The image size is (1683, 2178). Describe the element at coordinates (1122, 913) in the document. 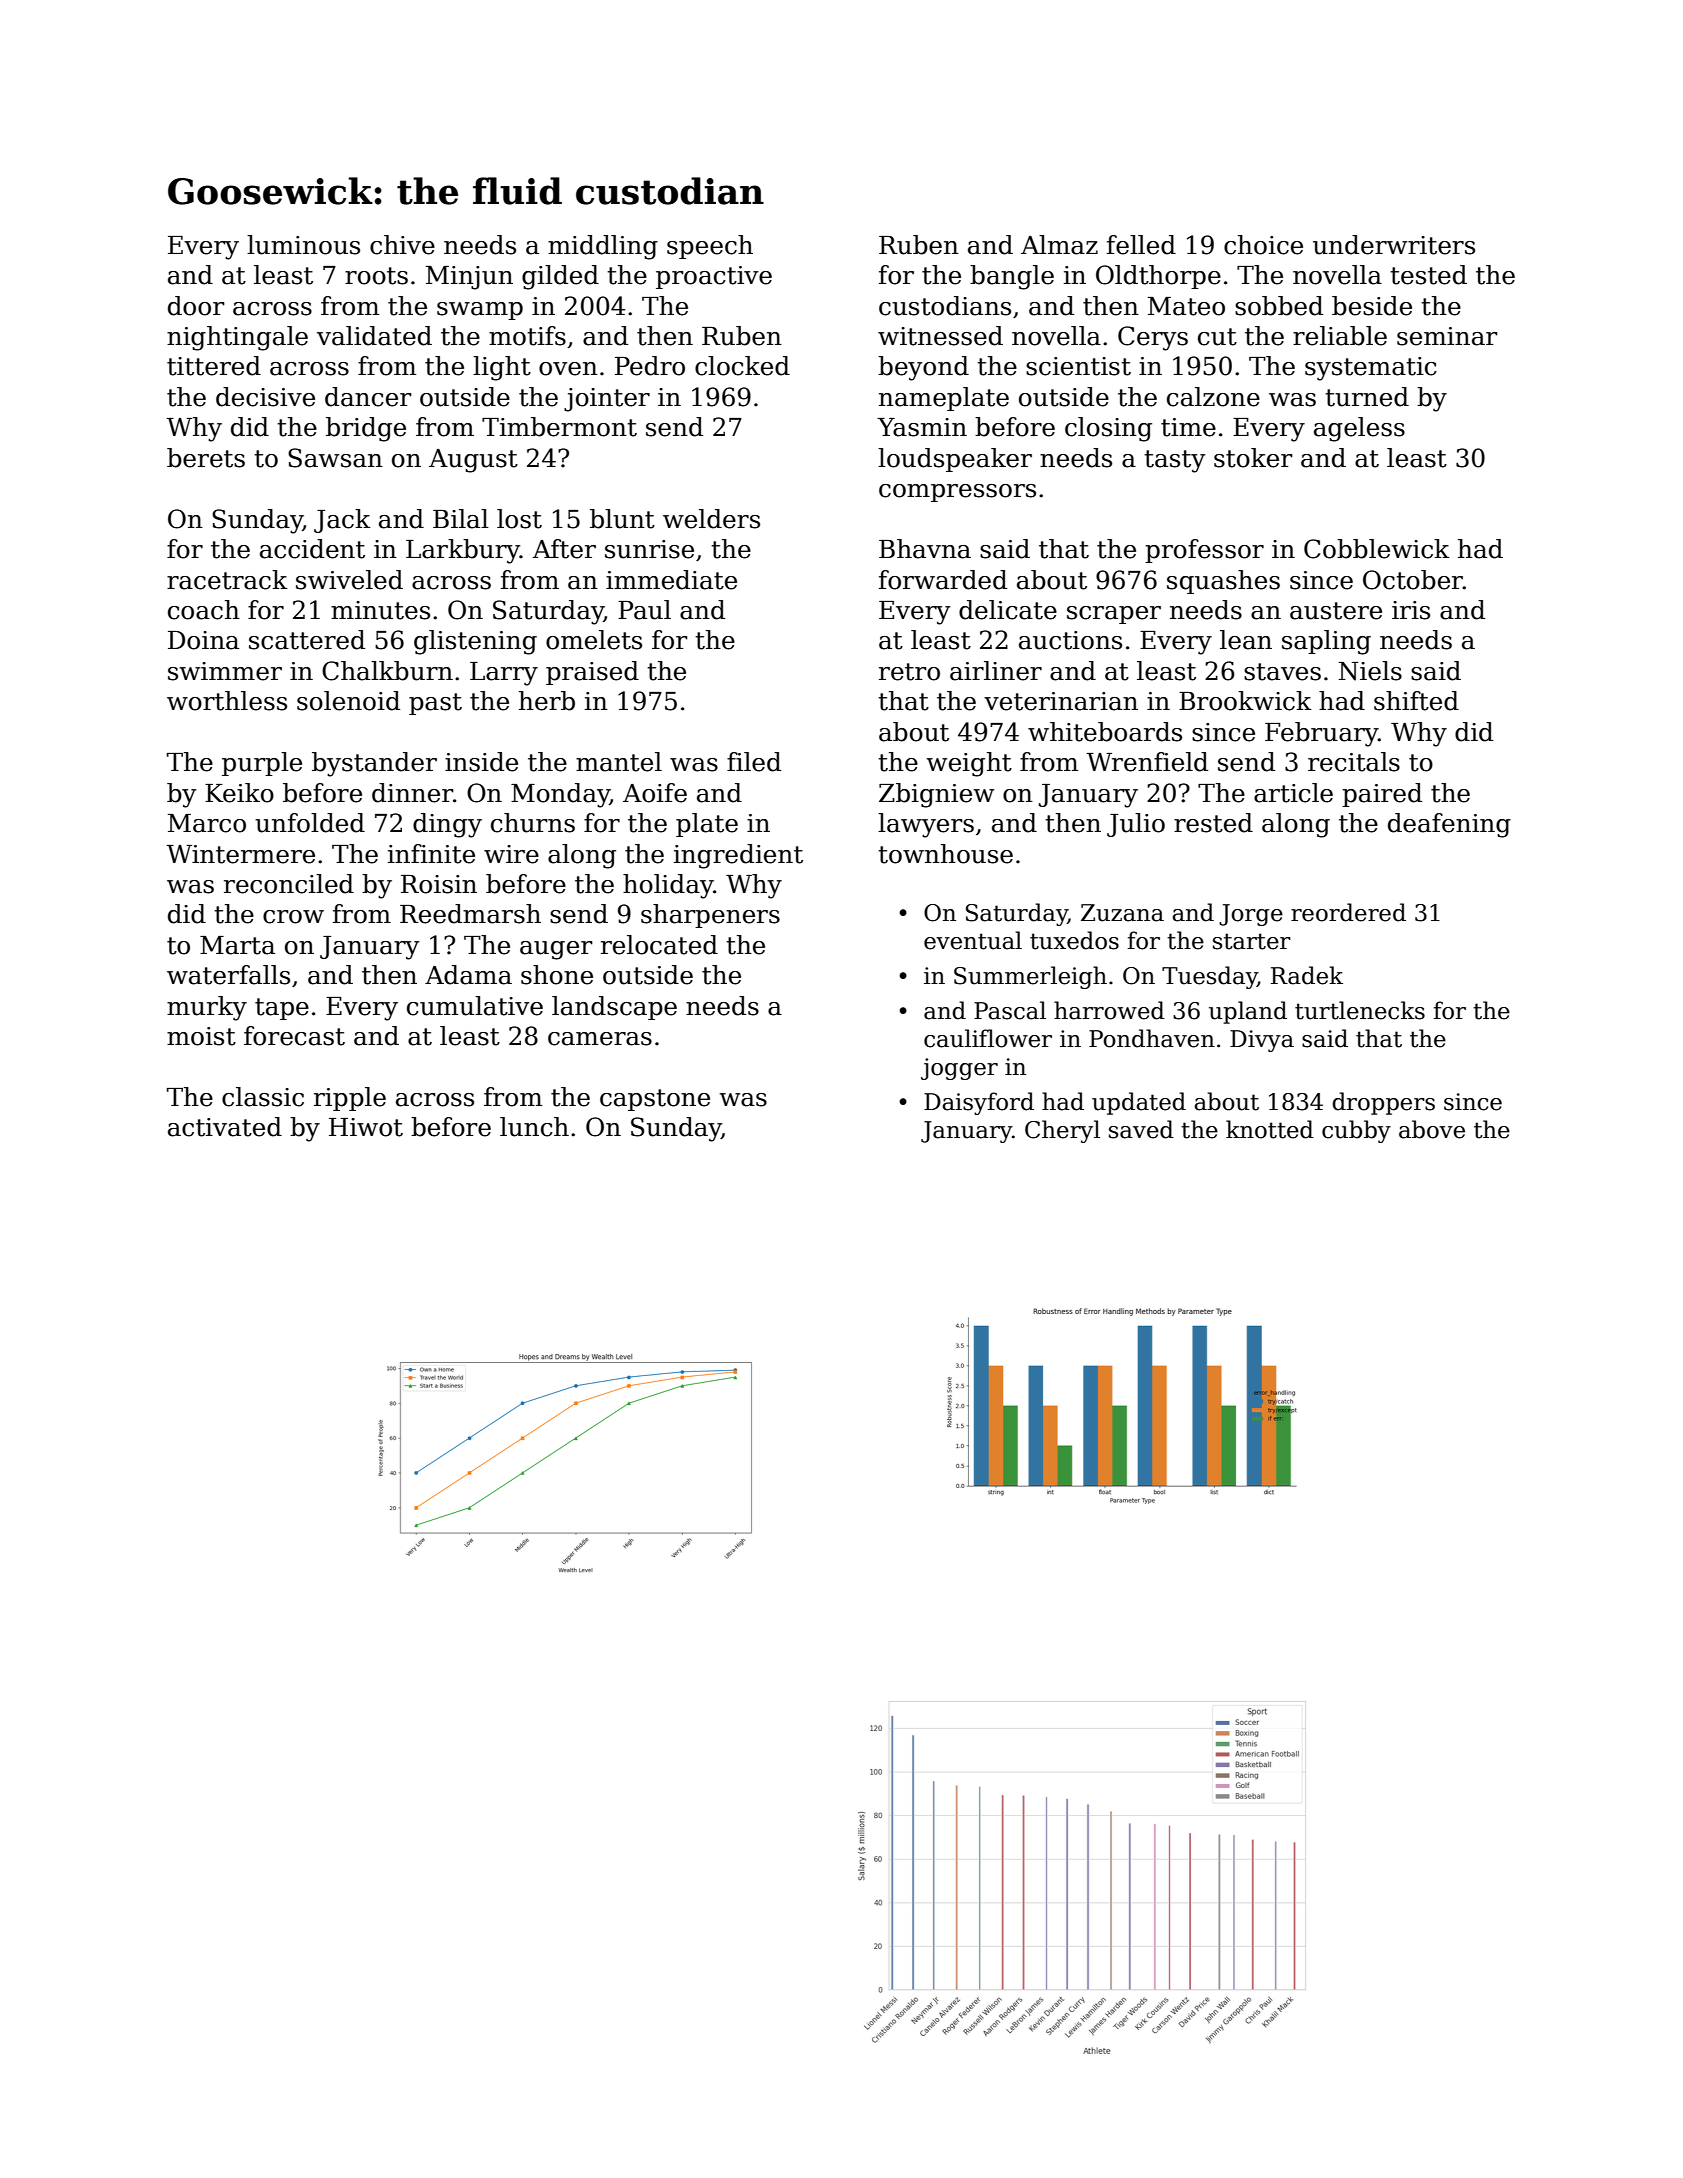

I see `Zuzana` at that location.
